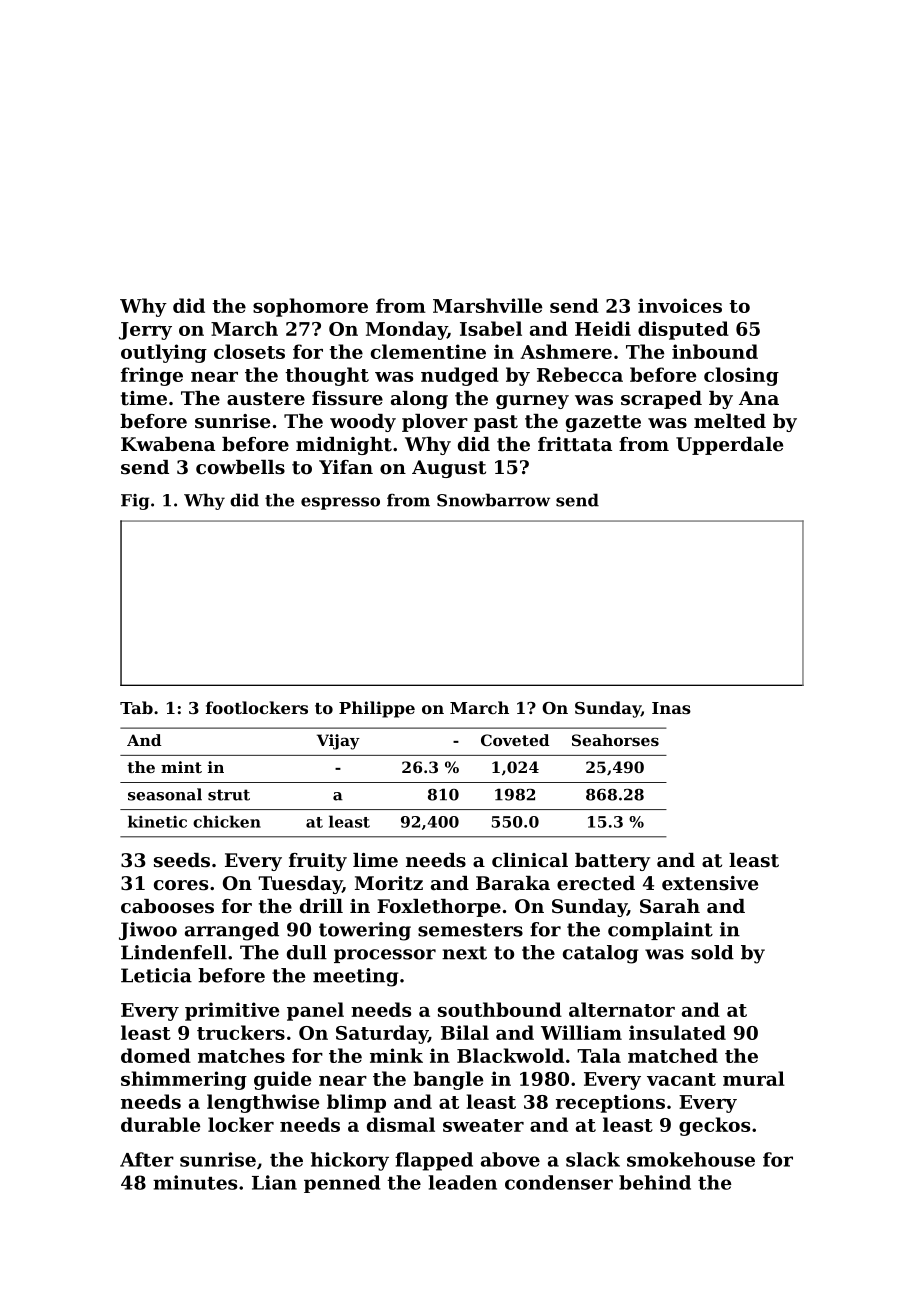 The image size is (924, 1311). I want to click on inbound, so click(715, 351).
